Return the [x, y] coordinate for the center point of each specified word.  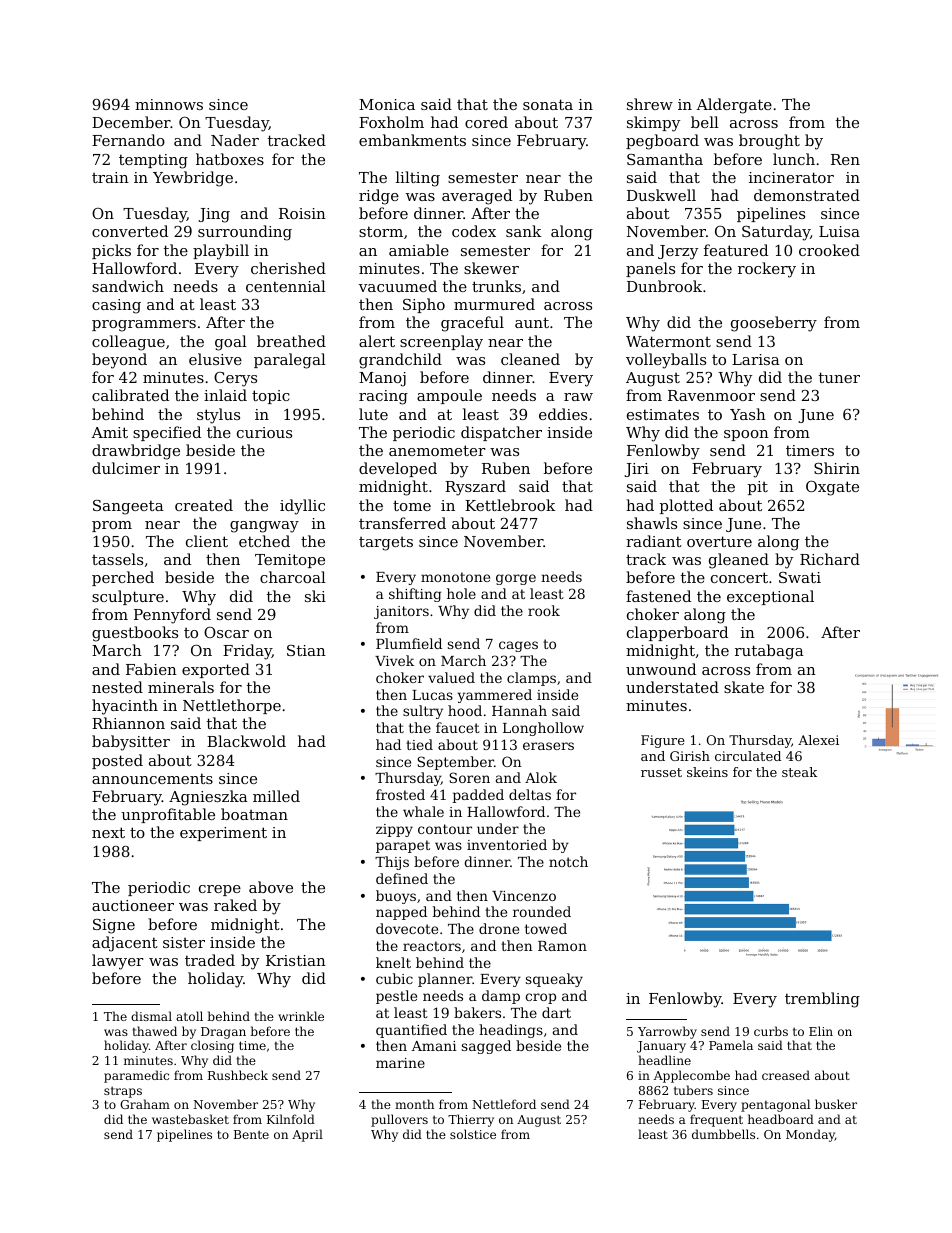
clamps [531, 679]
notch [568, 861]
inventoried [507, 844]
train [110, 177]
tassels [117, 559]
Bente [251, 1134]
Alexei [818, 740]
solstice [473, 1134]
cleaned [530, 359]
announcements [152, 778]
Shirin [837, 468]
